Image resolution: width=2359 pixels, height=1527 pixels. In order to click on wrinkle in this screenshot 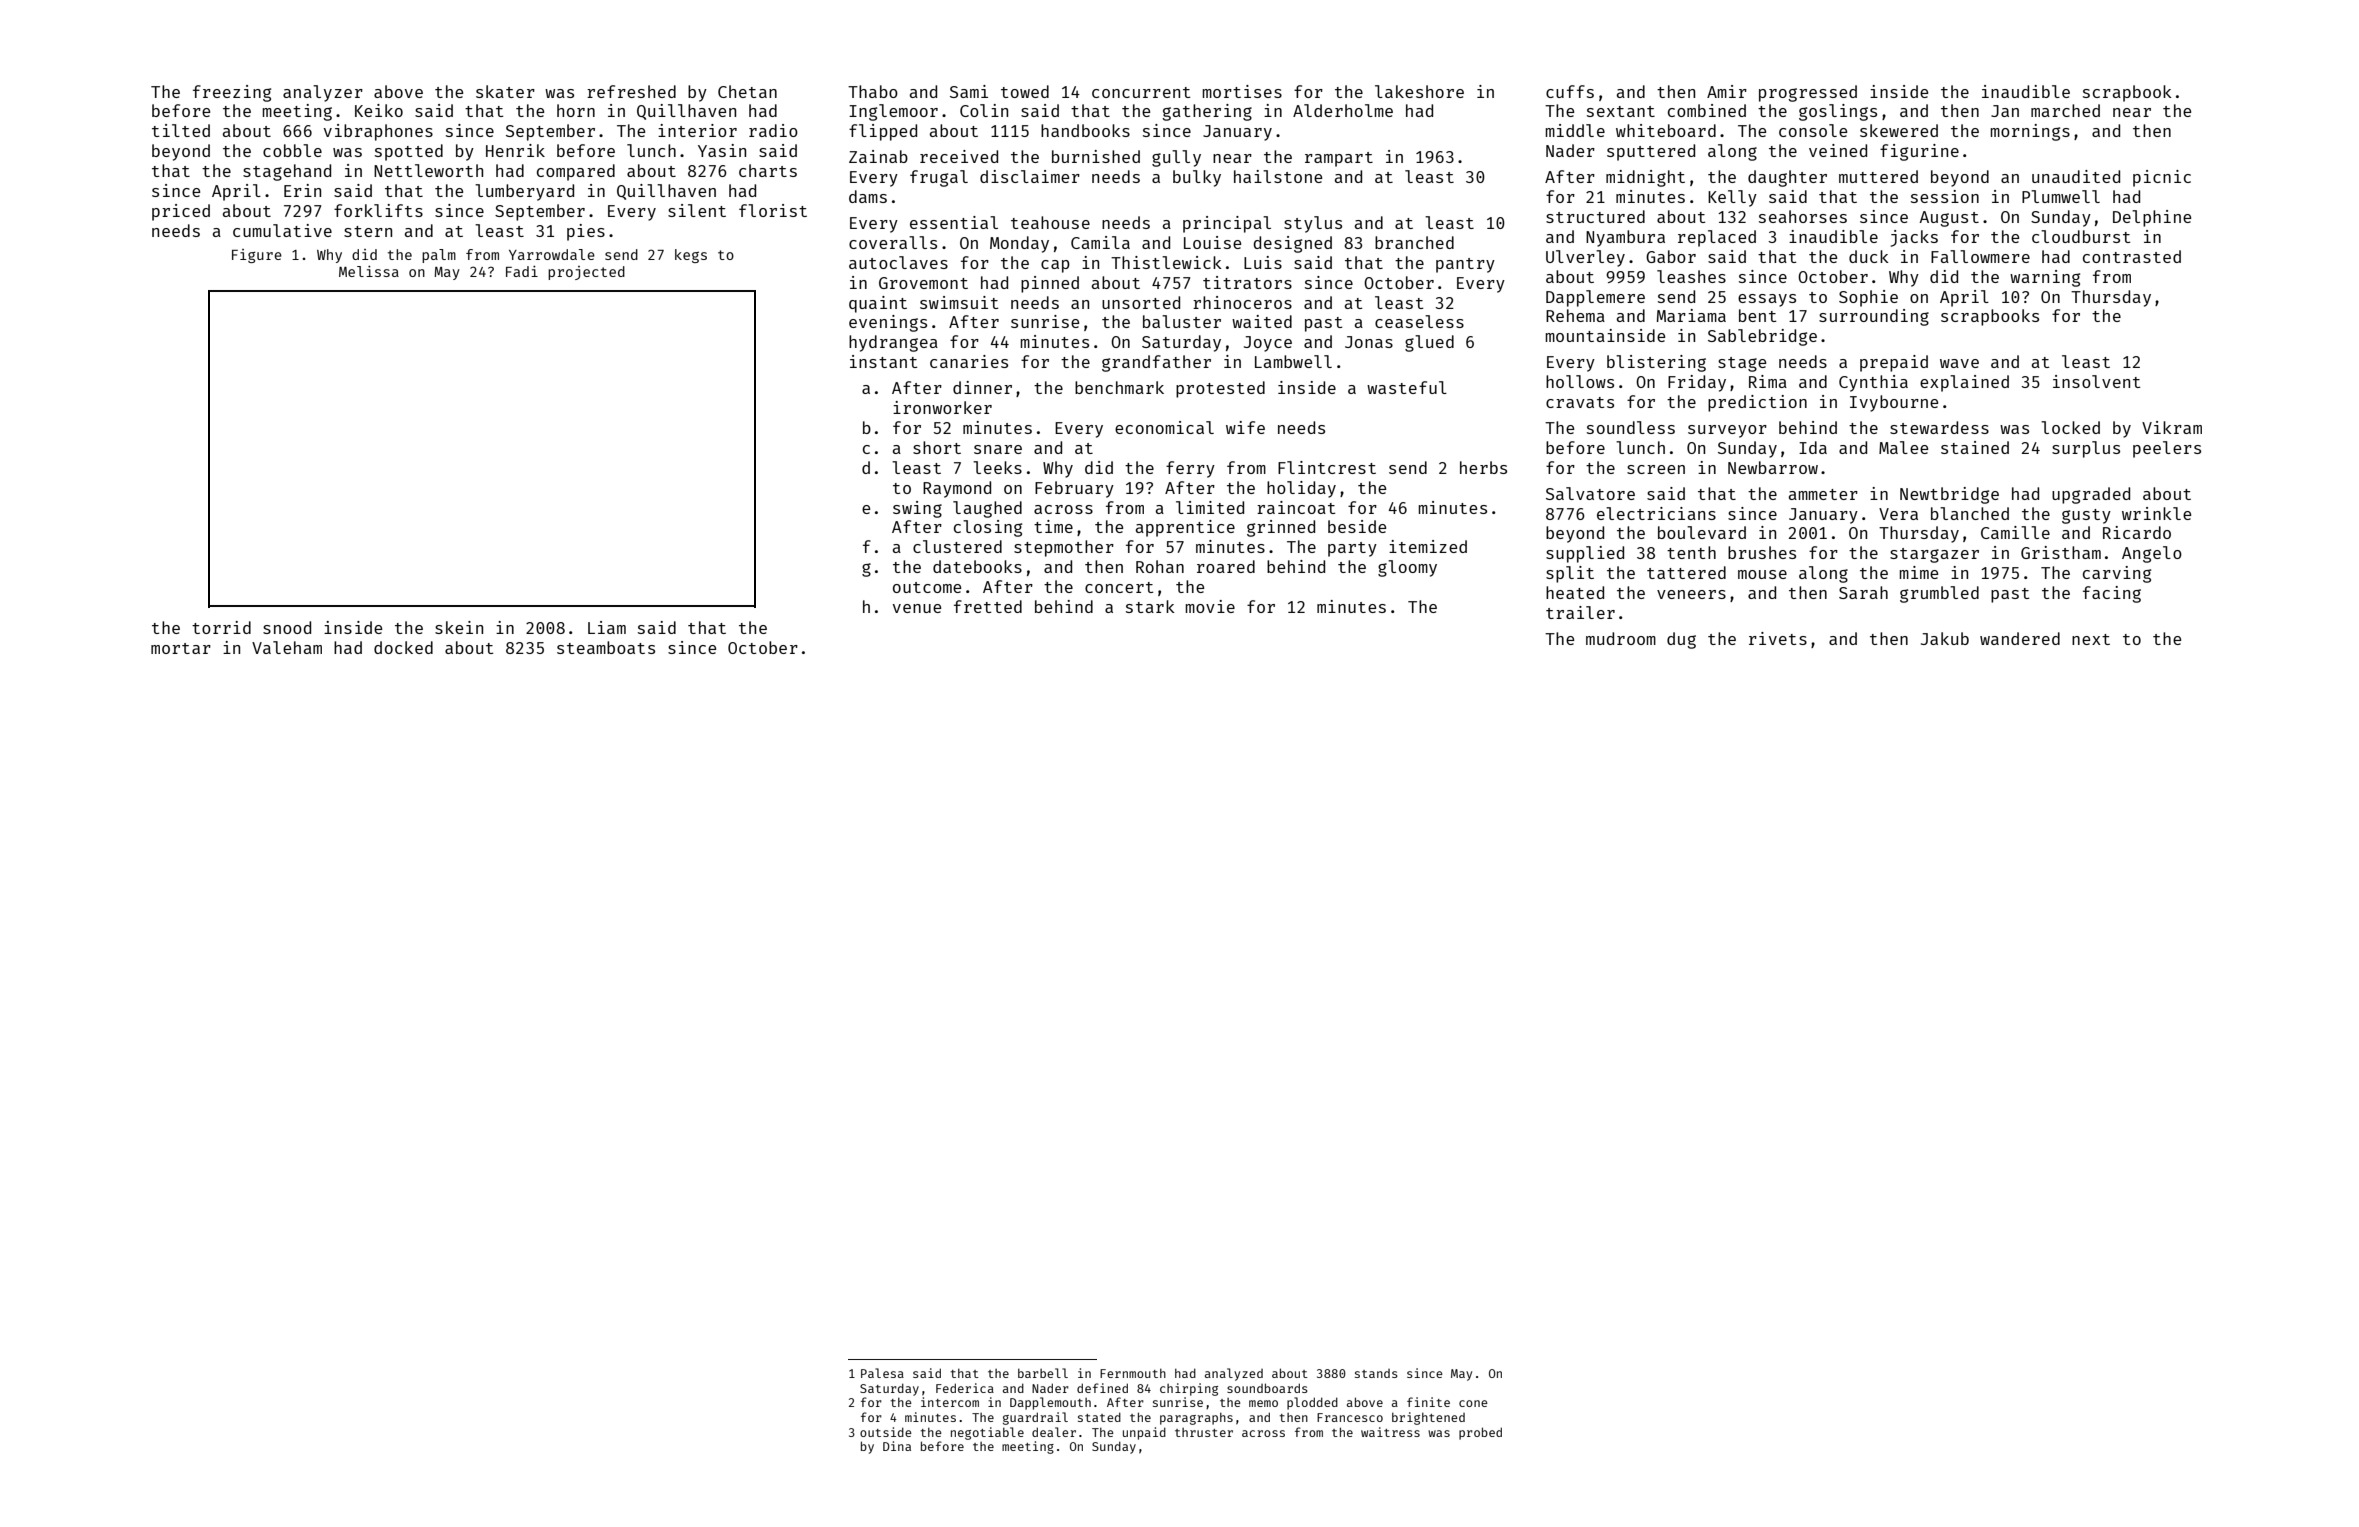, I will do `click(2156, 513)`.
